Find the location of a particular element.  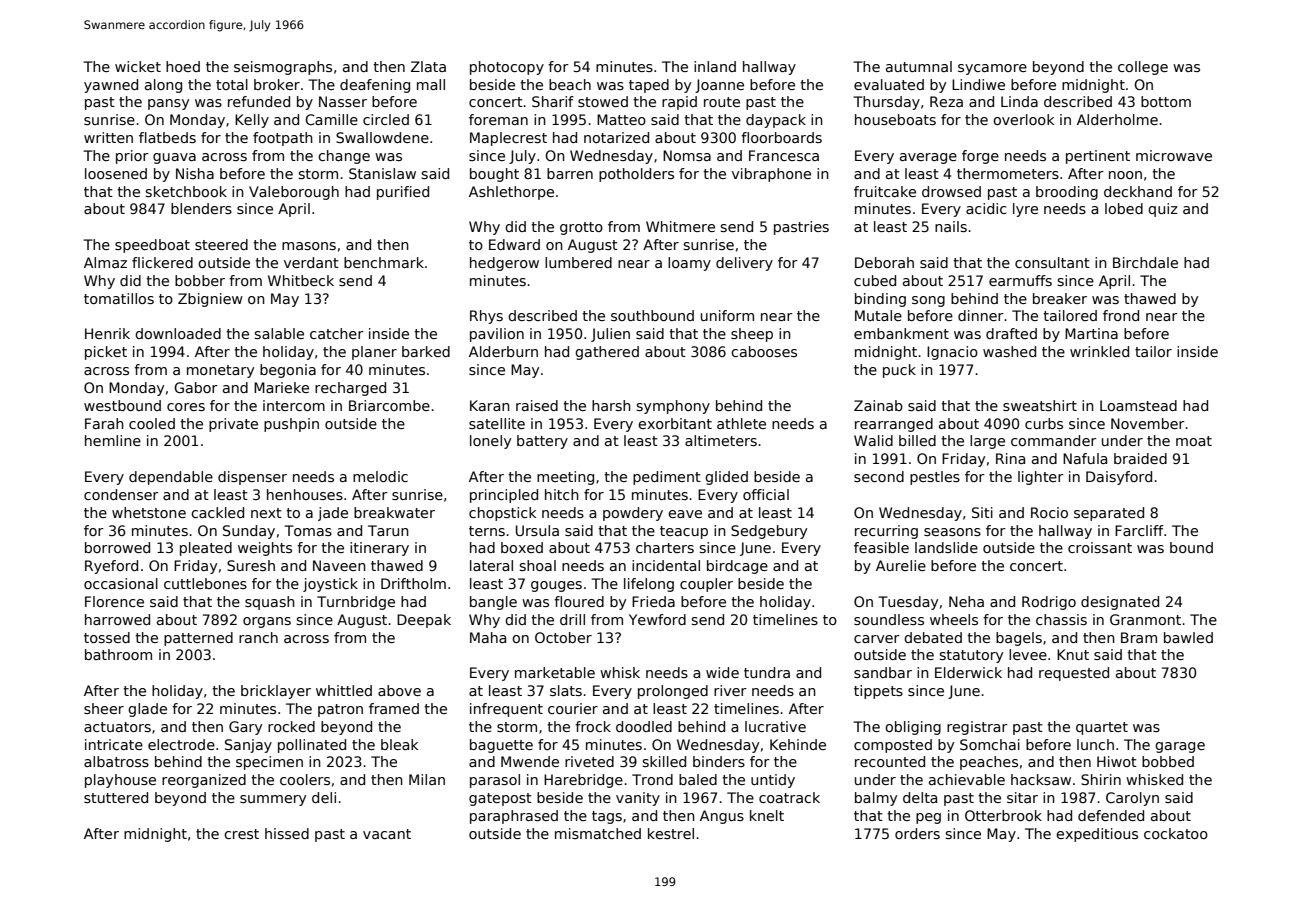

Linda is located at coordinates (1019, 101).
